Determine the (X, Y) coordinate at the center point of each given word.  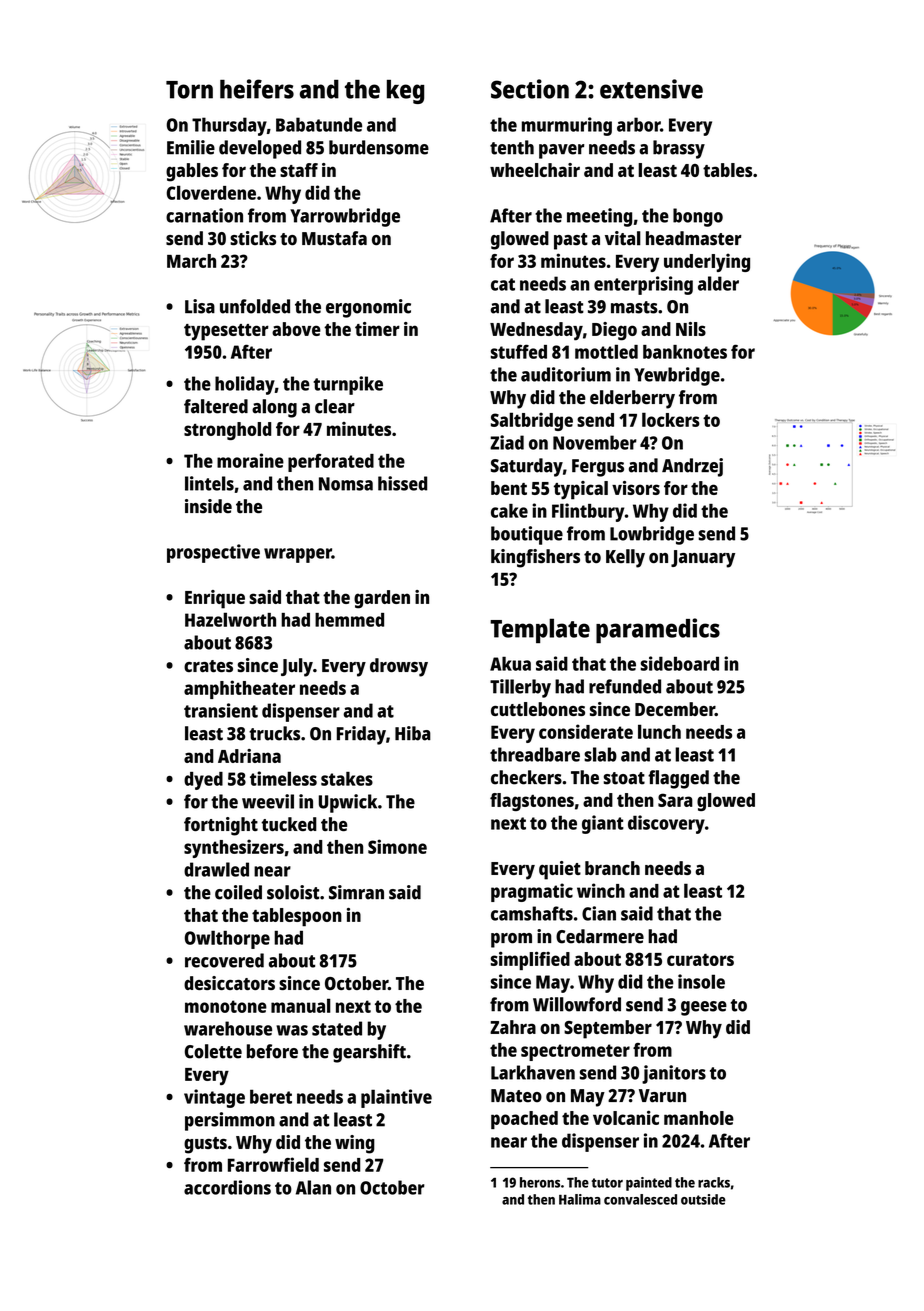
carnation (204, 215)
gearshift (369, 1053)
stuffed (519, 351)
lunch (659, 731)
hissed (402, 483)
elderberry (632, 399)
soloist (293, 892)
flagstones (532, 802)
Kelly (625, 558)
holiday (245, 385)
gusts (205, 1145)
